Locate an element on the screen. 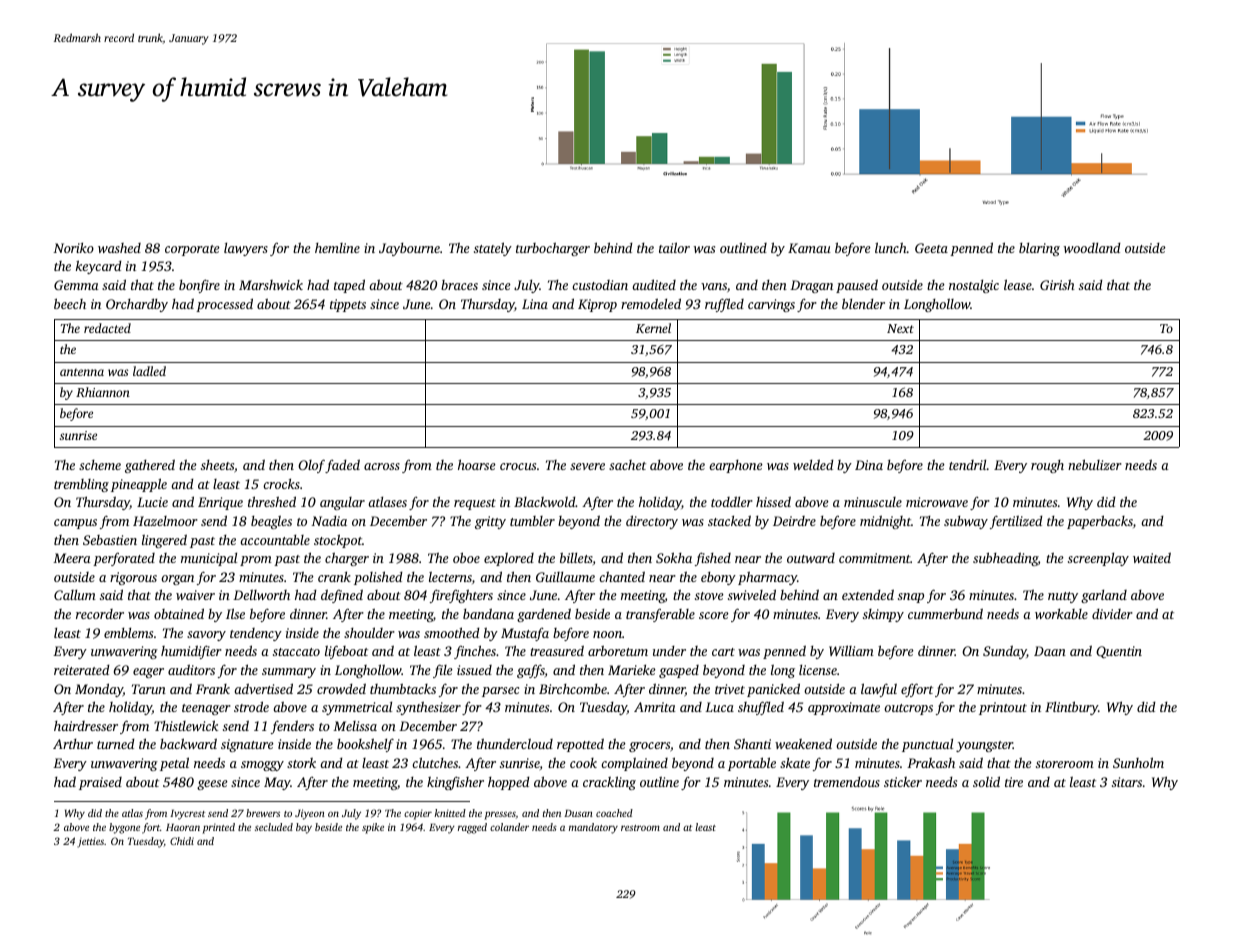 This screenshot has height=952, width=1233. tailor is located at coordinates (674, 247).
